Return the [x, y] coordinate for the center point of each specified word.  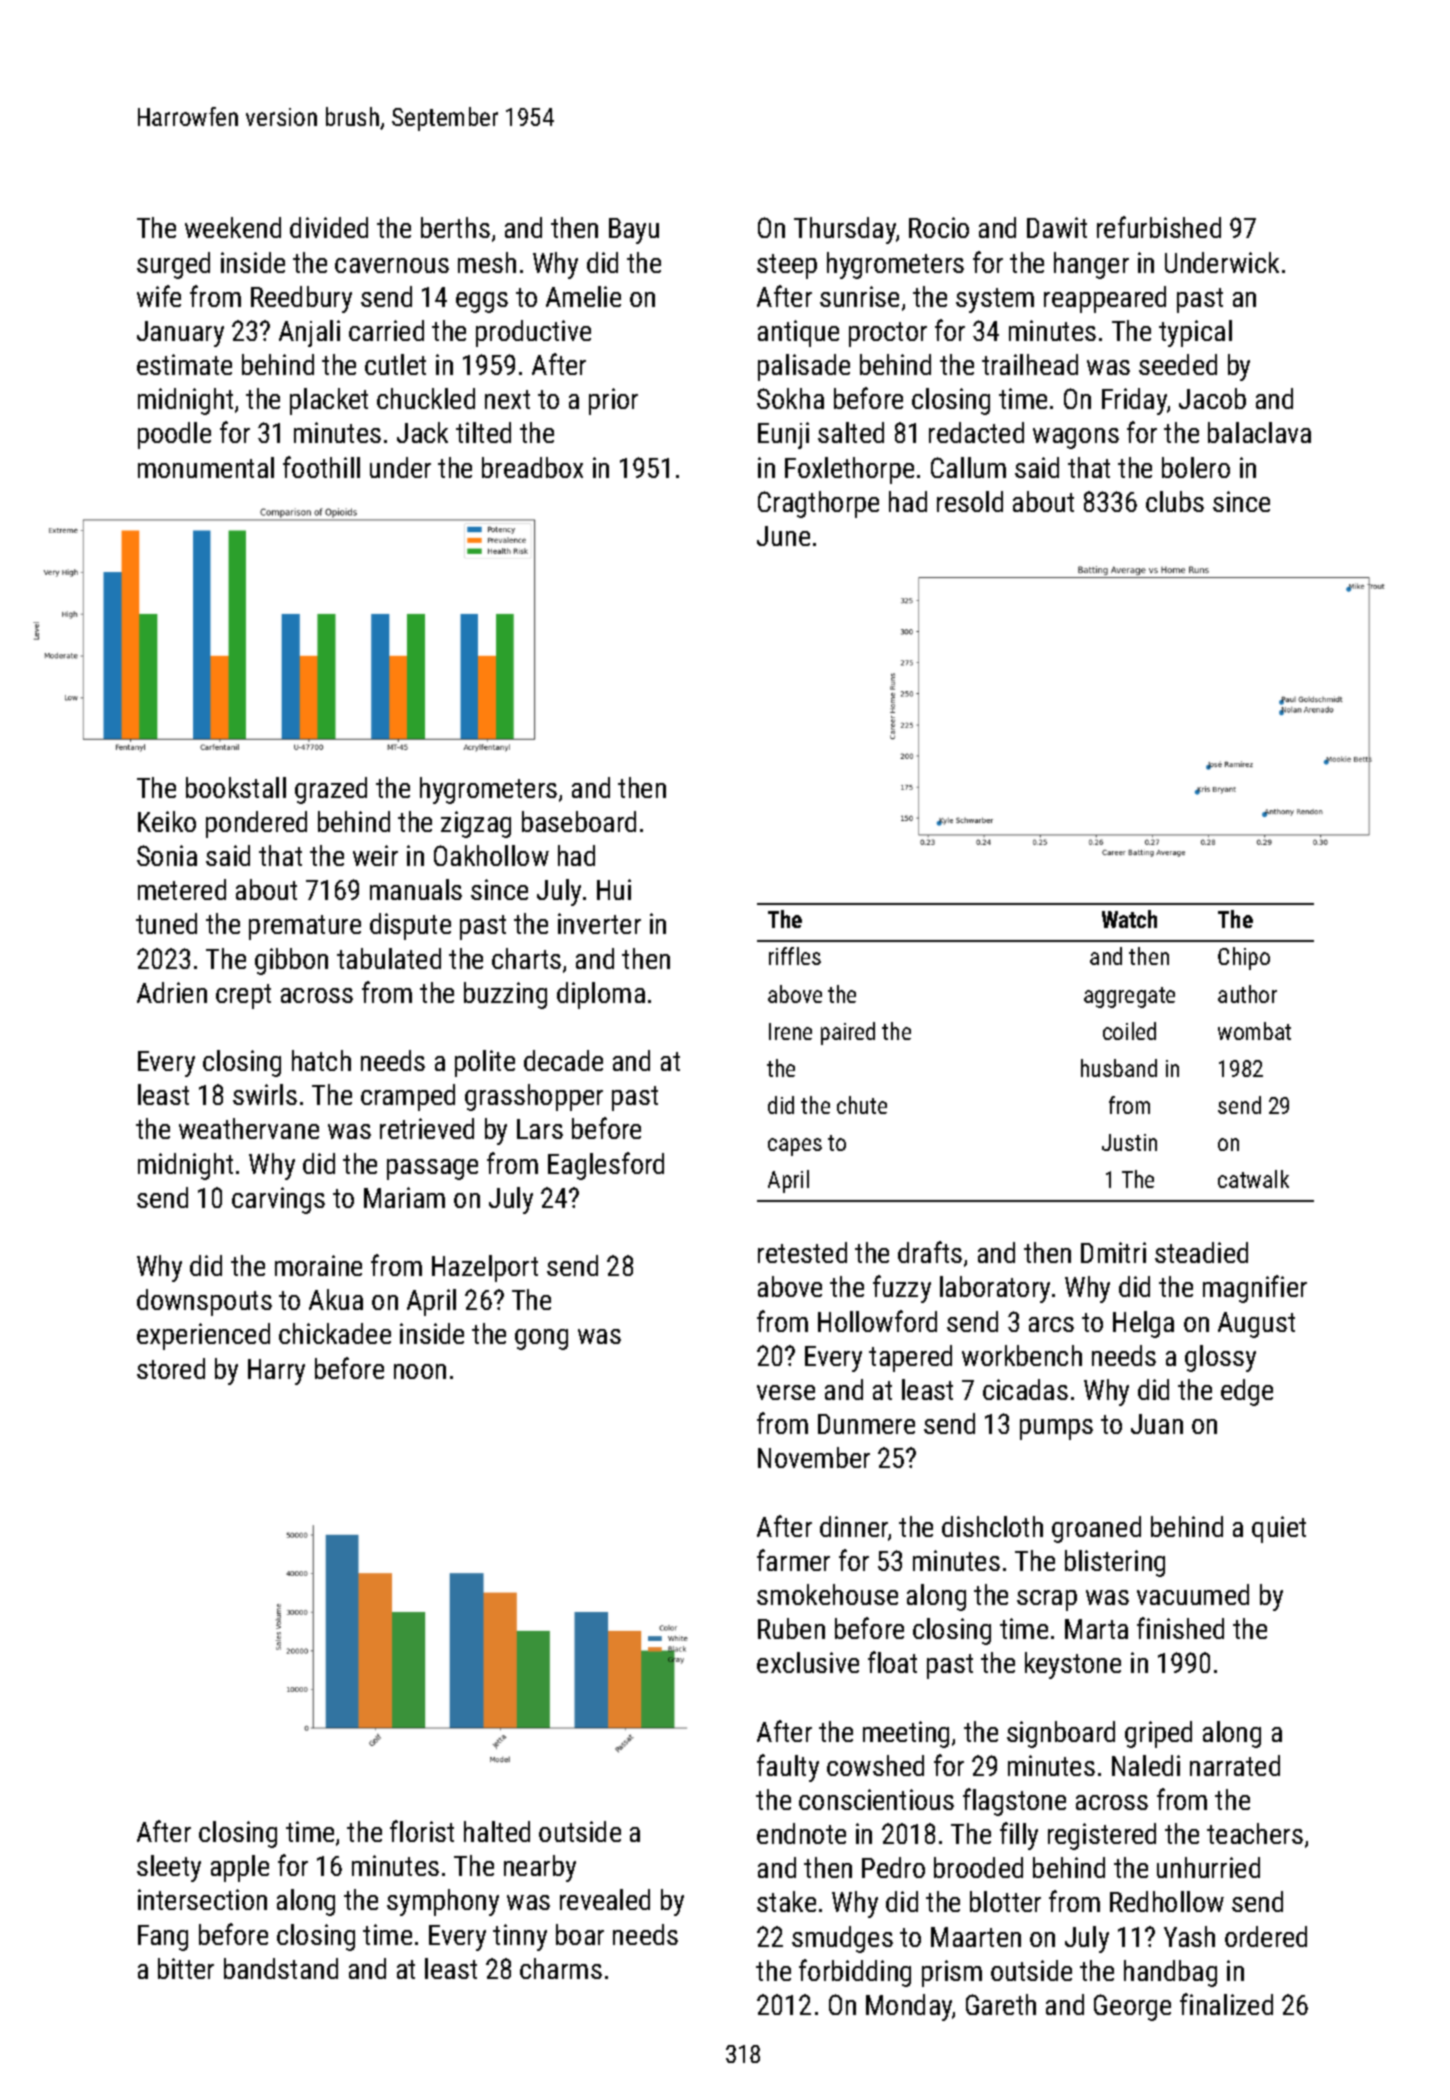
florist [422, 1831]
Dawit [1057, 227]
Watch [1129, 919]
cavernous [392, 265]
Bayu [634, 231]
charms [561, 1968]
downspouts [204, 1302]
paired [848, 1033]
